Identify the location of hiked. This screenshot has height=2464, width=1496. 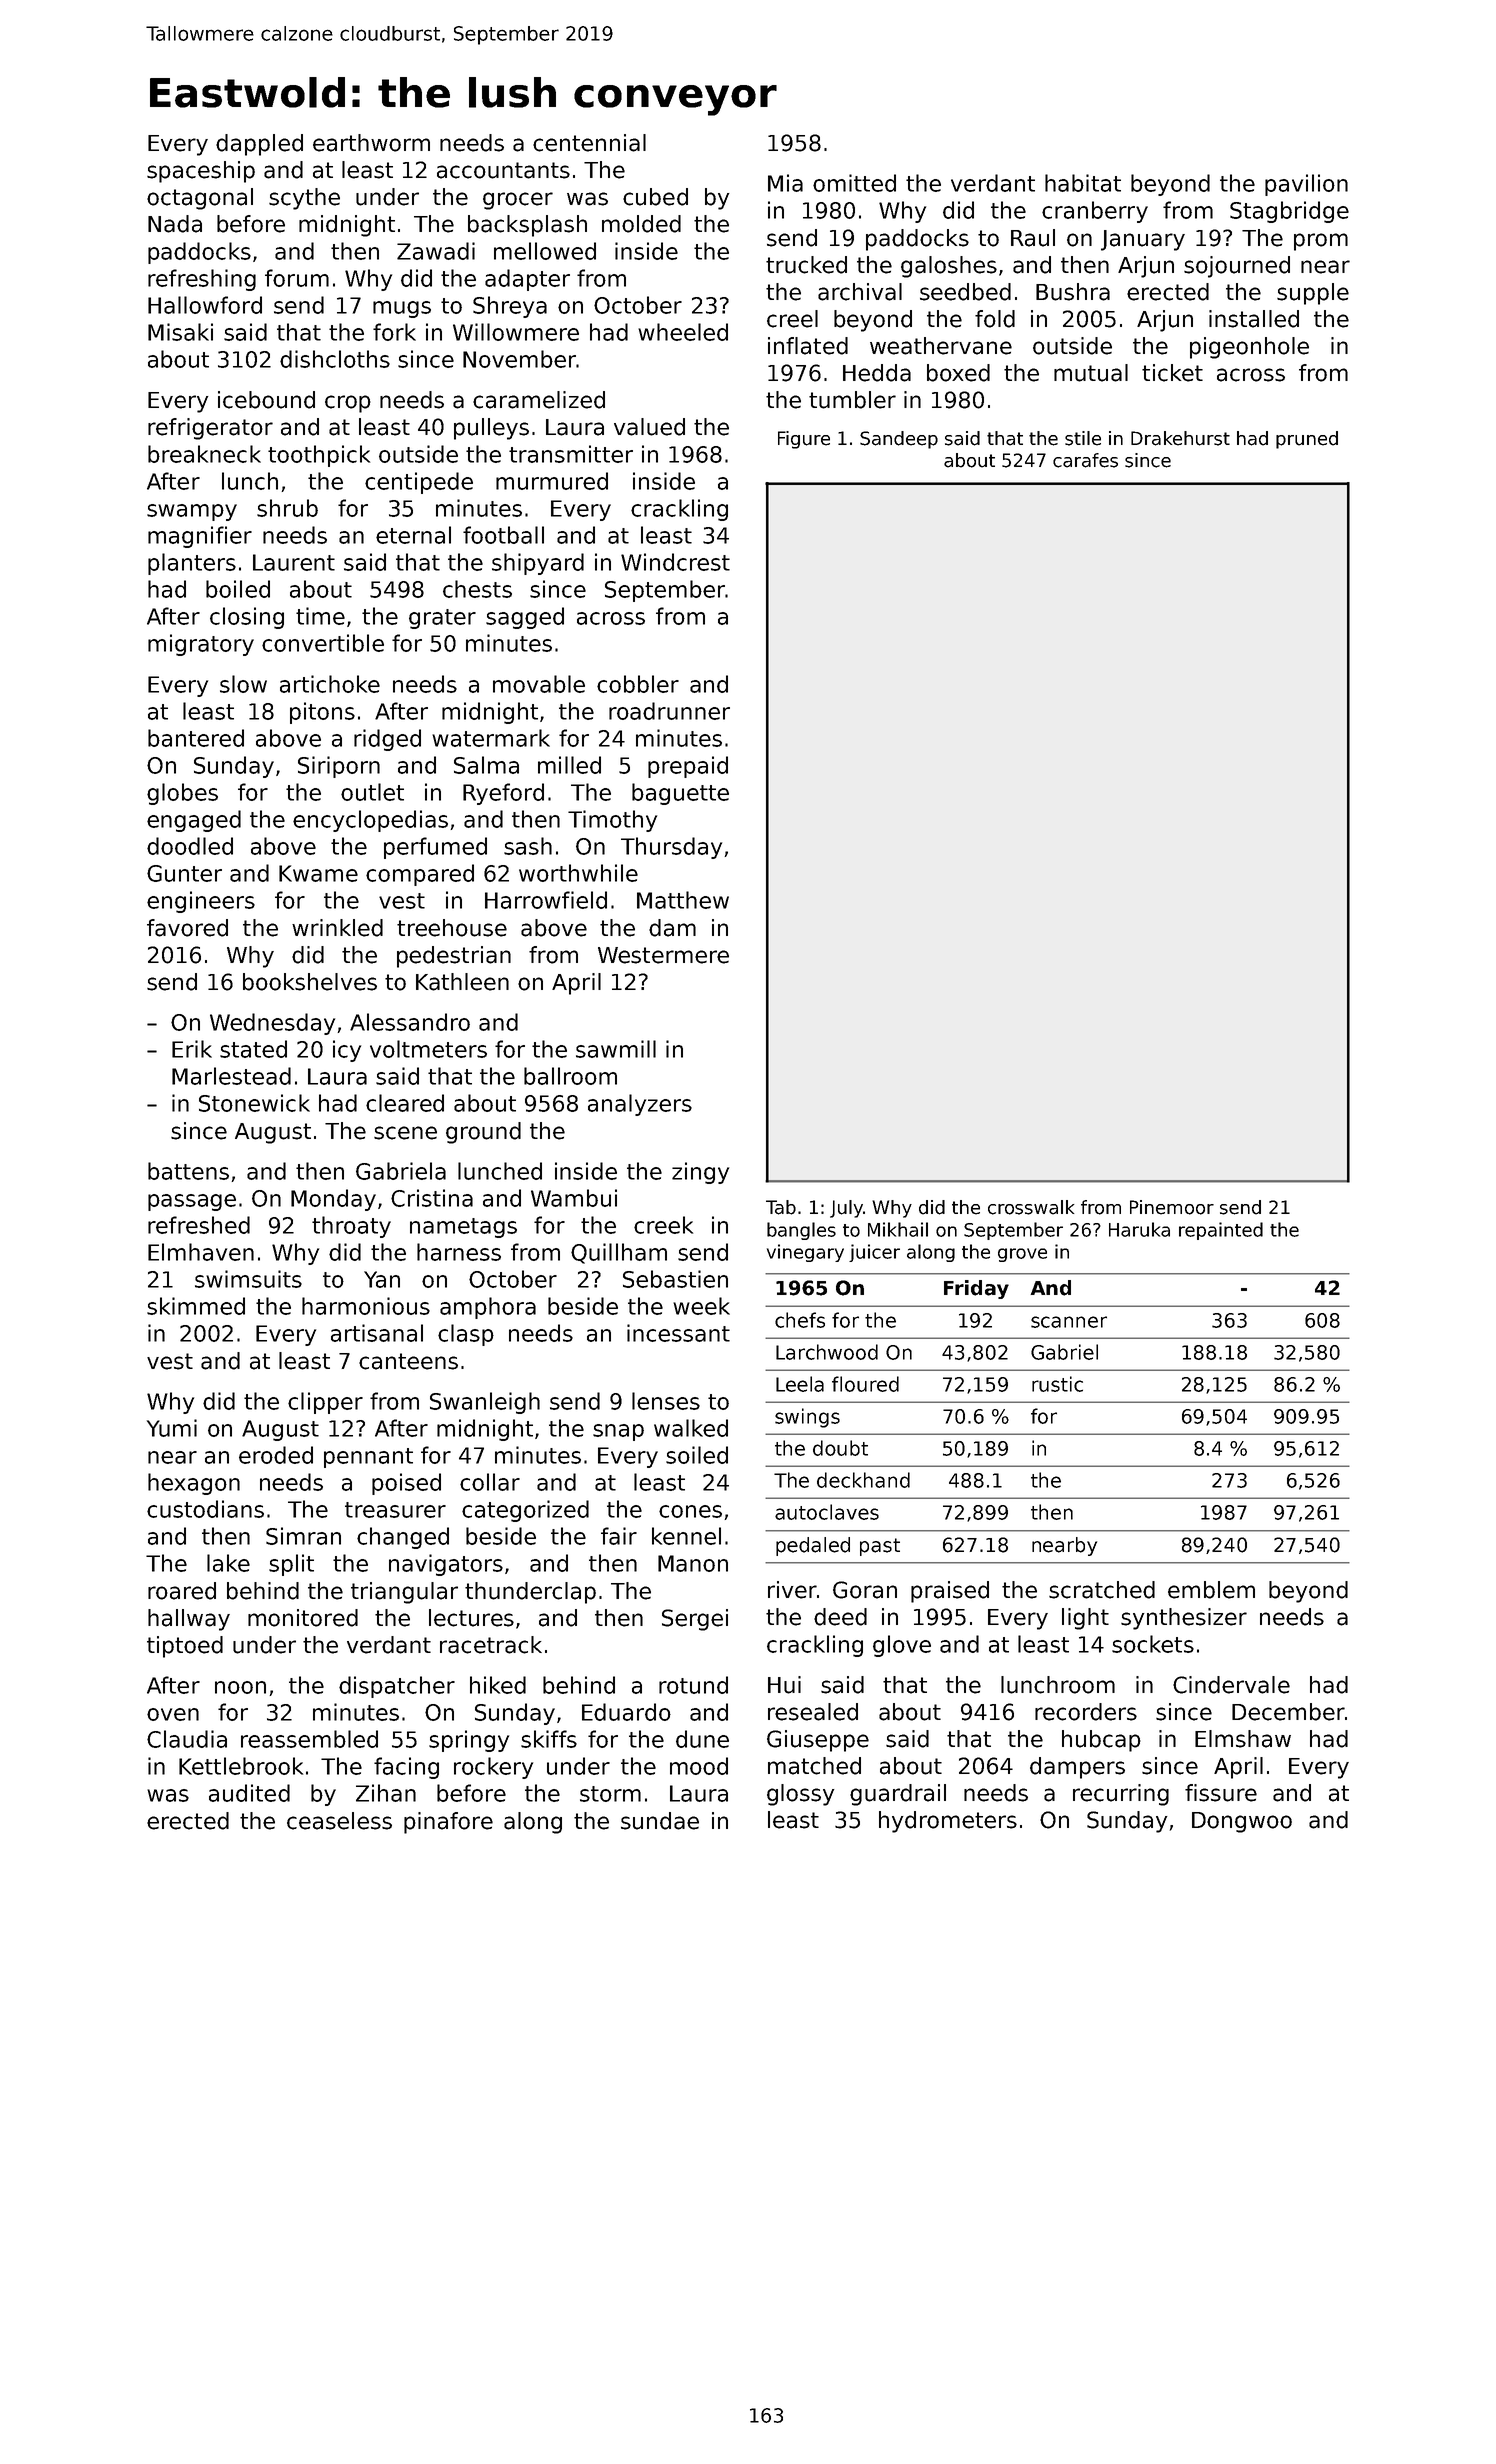
(498, 1685).
